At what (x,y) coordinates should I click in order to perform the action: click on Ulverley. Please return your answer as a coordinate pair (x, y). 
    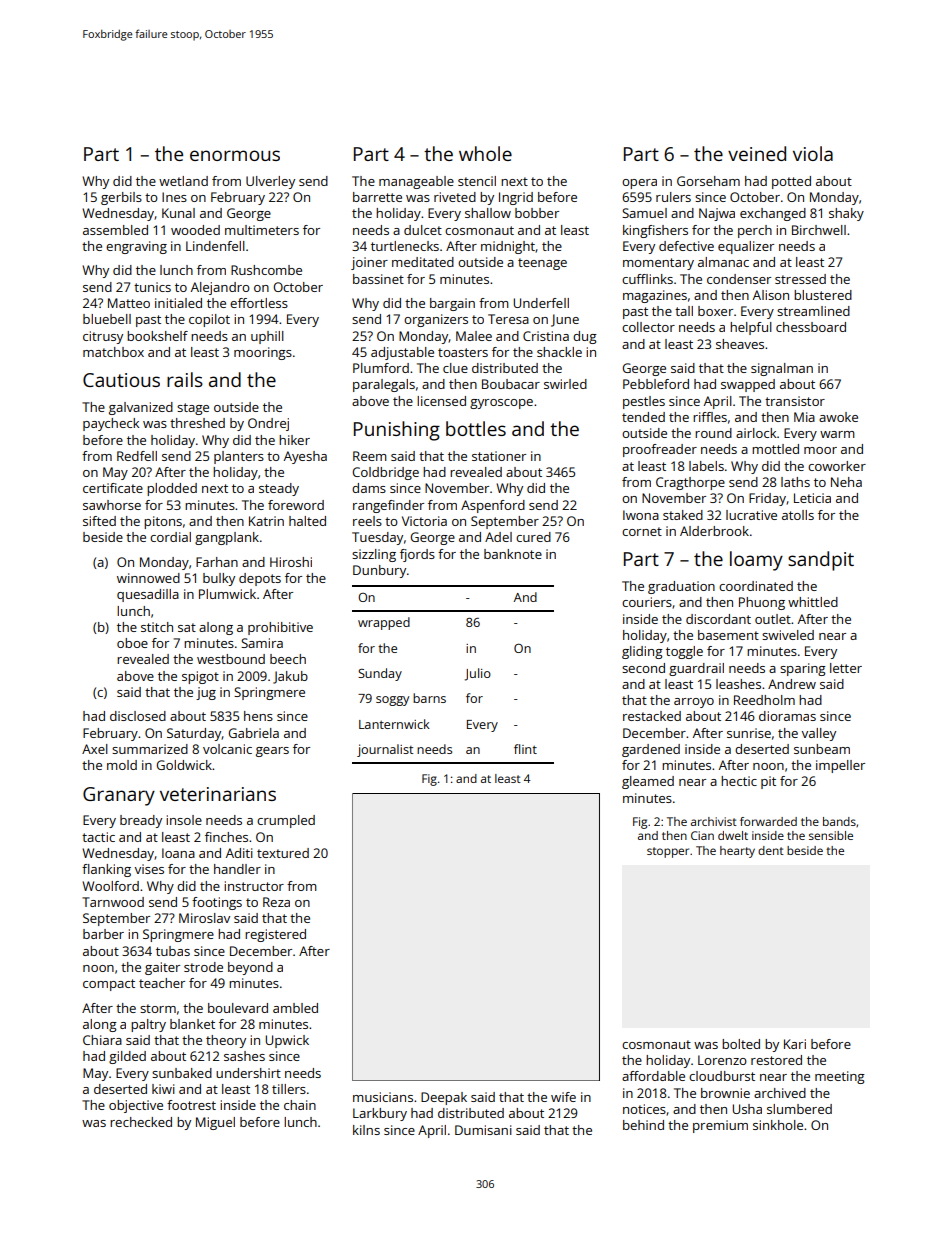
    Looking at the image, I should click on (270, 182).
